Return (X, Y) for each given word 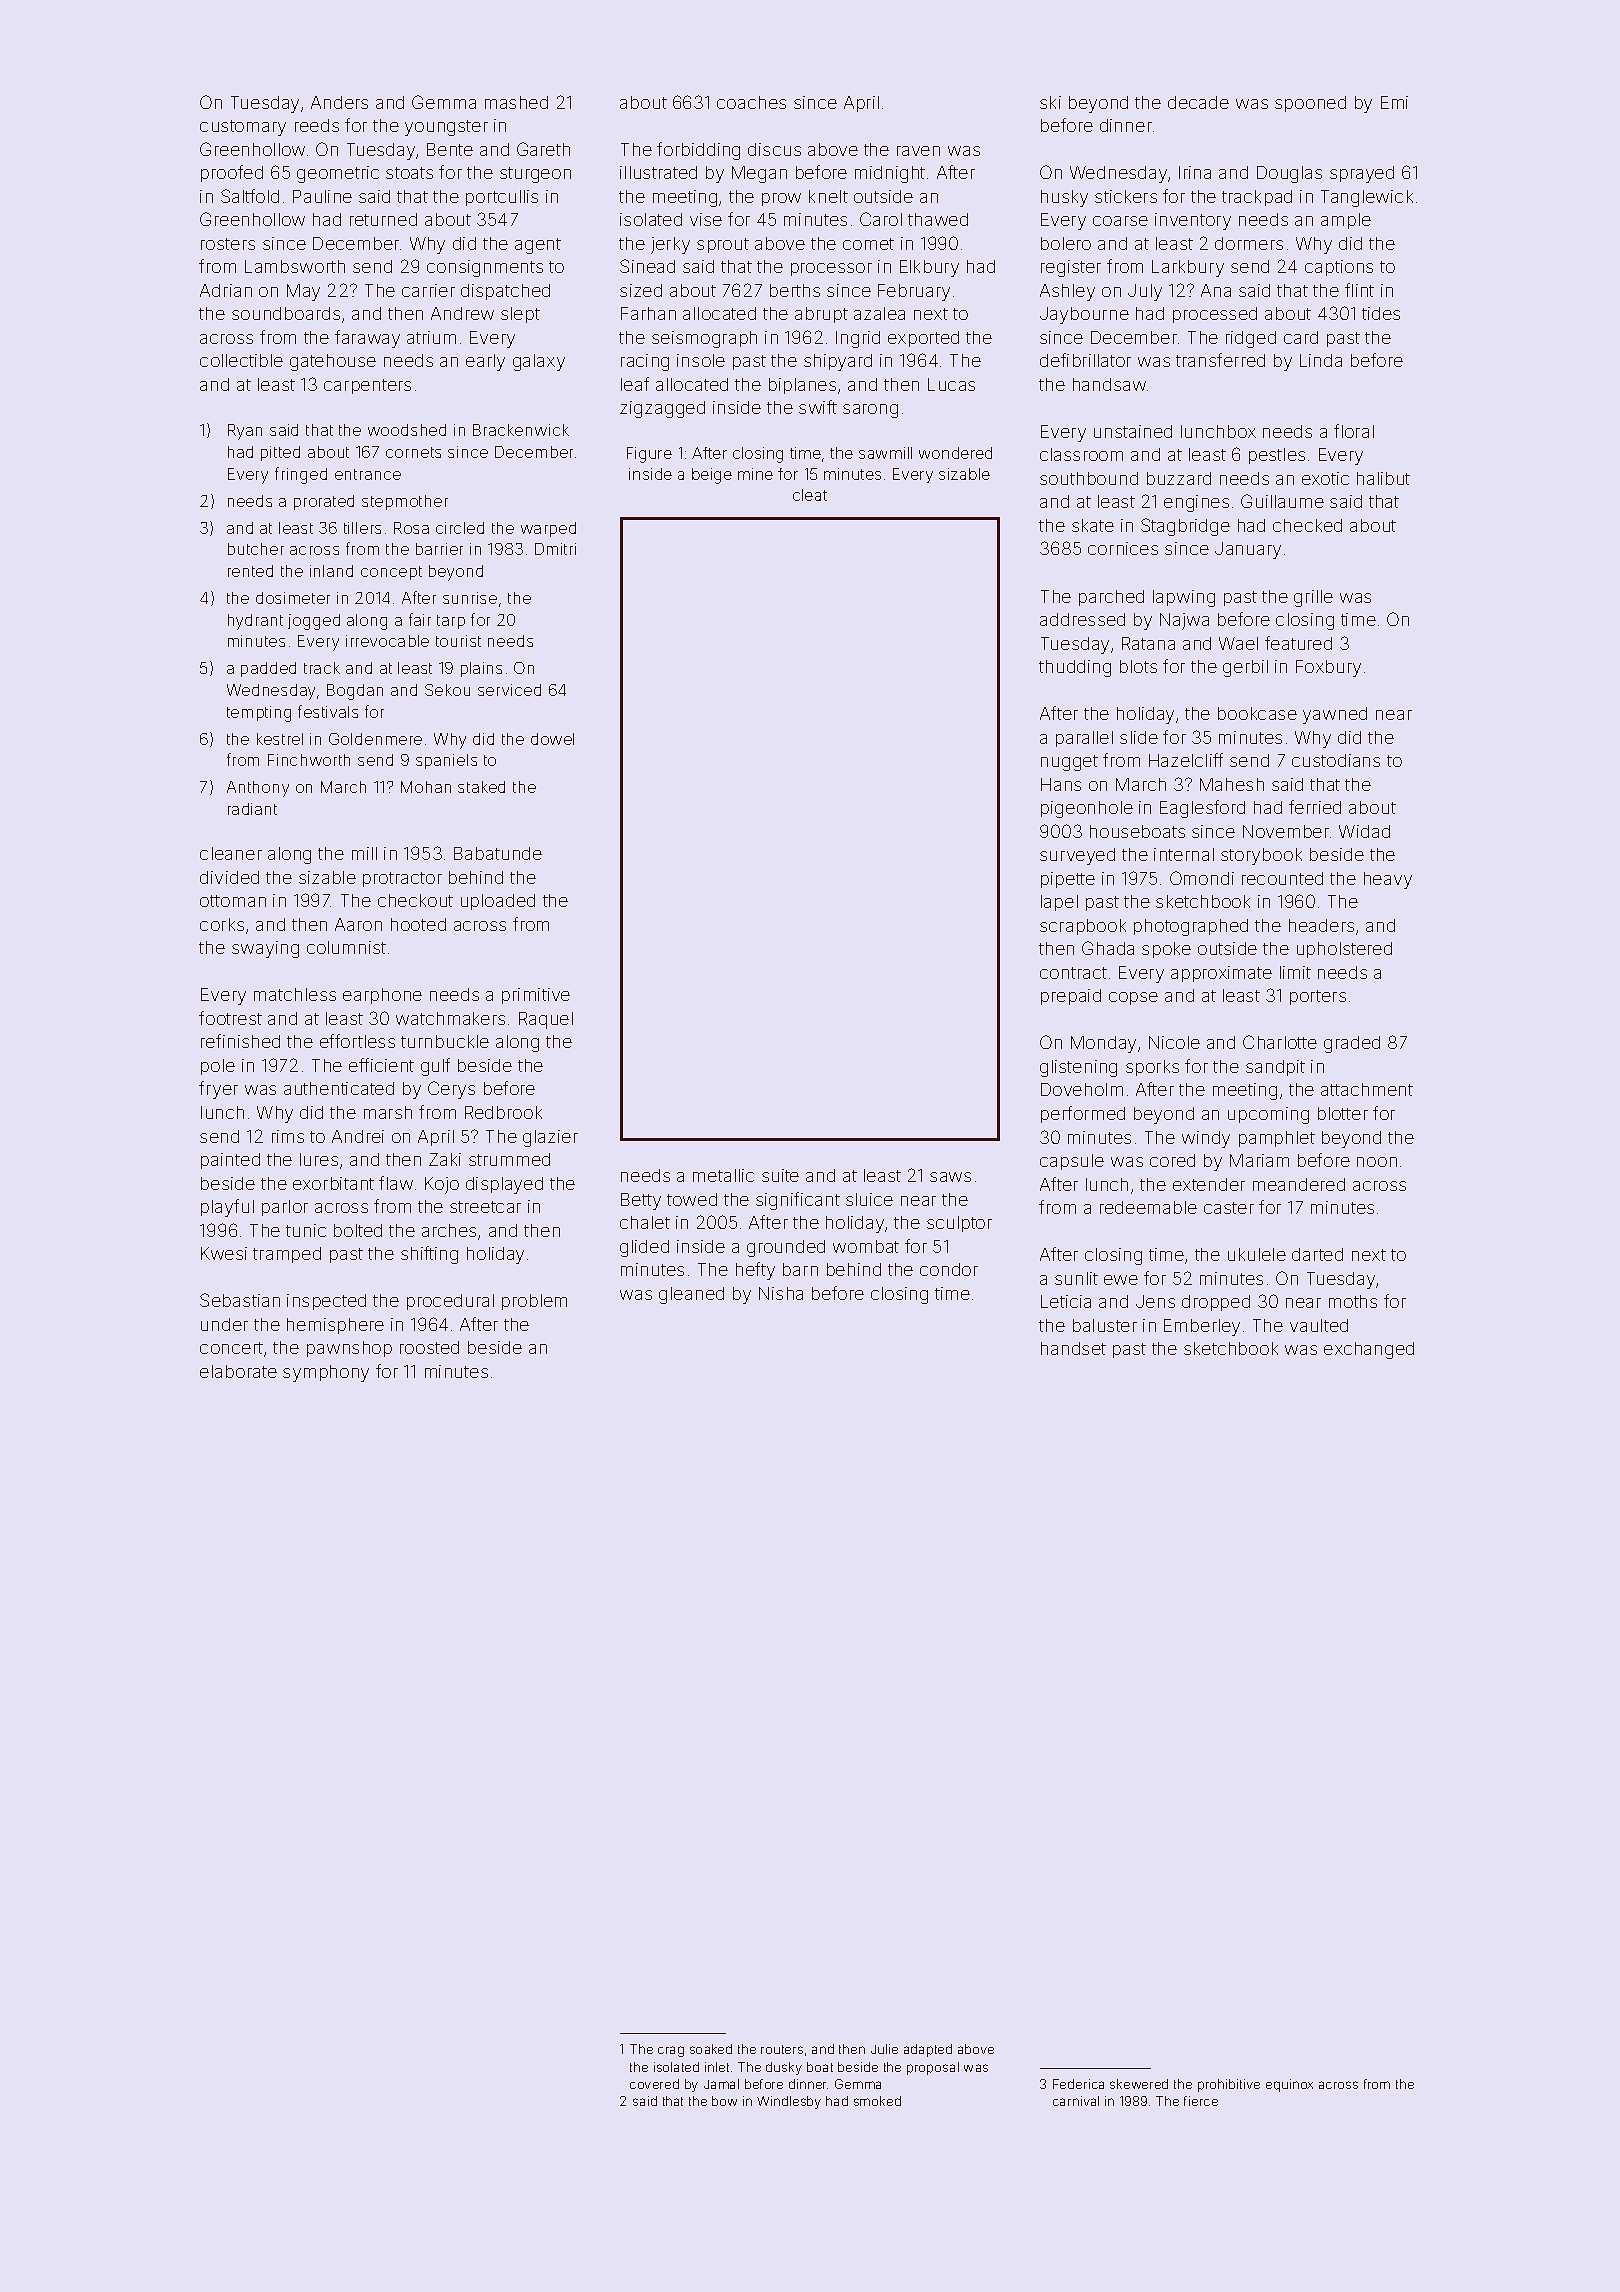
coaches (751, 102)
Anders (339, 102)
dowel (552, 739)
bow (724, 2101)
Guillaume (1282, 501)
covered (654, 2084)
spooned (1310, 104)
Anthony (258, 789)
